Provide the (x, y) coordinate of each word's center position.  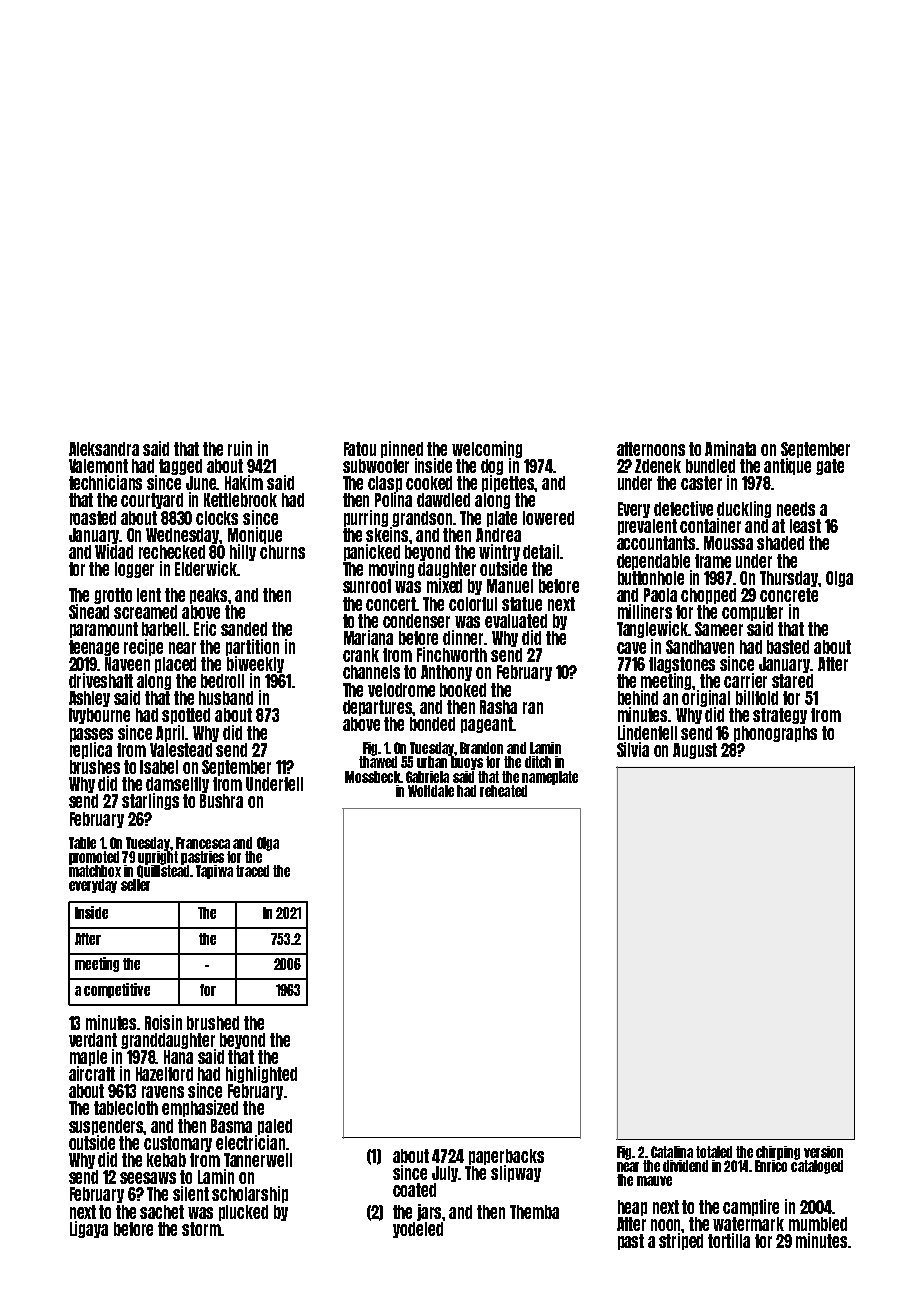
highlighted (261, 1074)
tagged (180, 467)
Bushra (221, 801)
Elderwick (206, 568)
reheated (503, 791)
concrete (789, 595)
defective (683, 508)
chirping (778, 1153)
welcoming (487, 449)
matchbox (95, 871)
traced (252, 871)
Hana (178, 1057)
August (695, 751)
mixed (444, 585)
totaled (714, 1152)
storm (201, 1229)
